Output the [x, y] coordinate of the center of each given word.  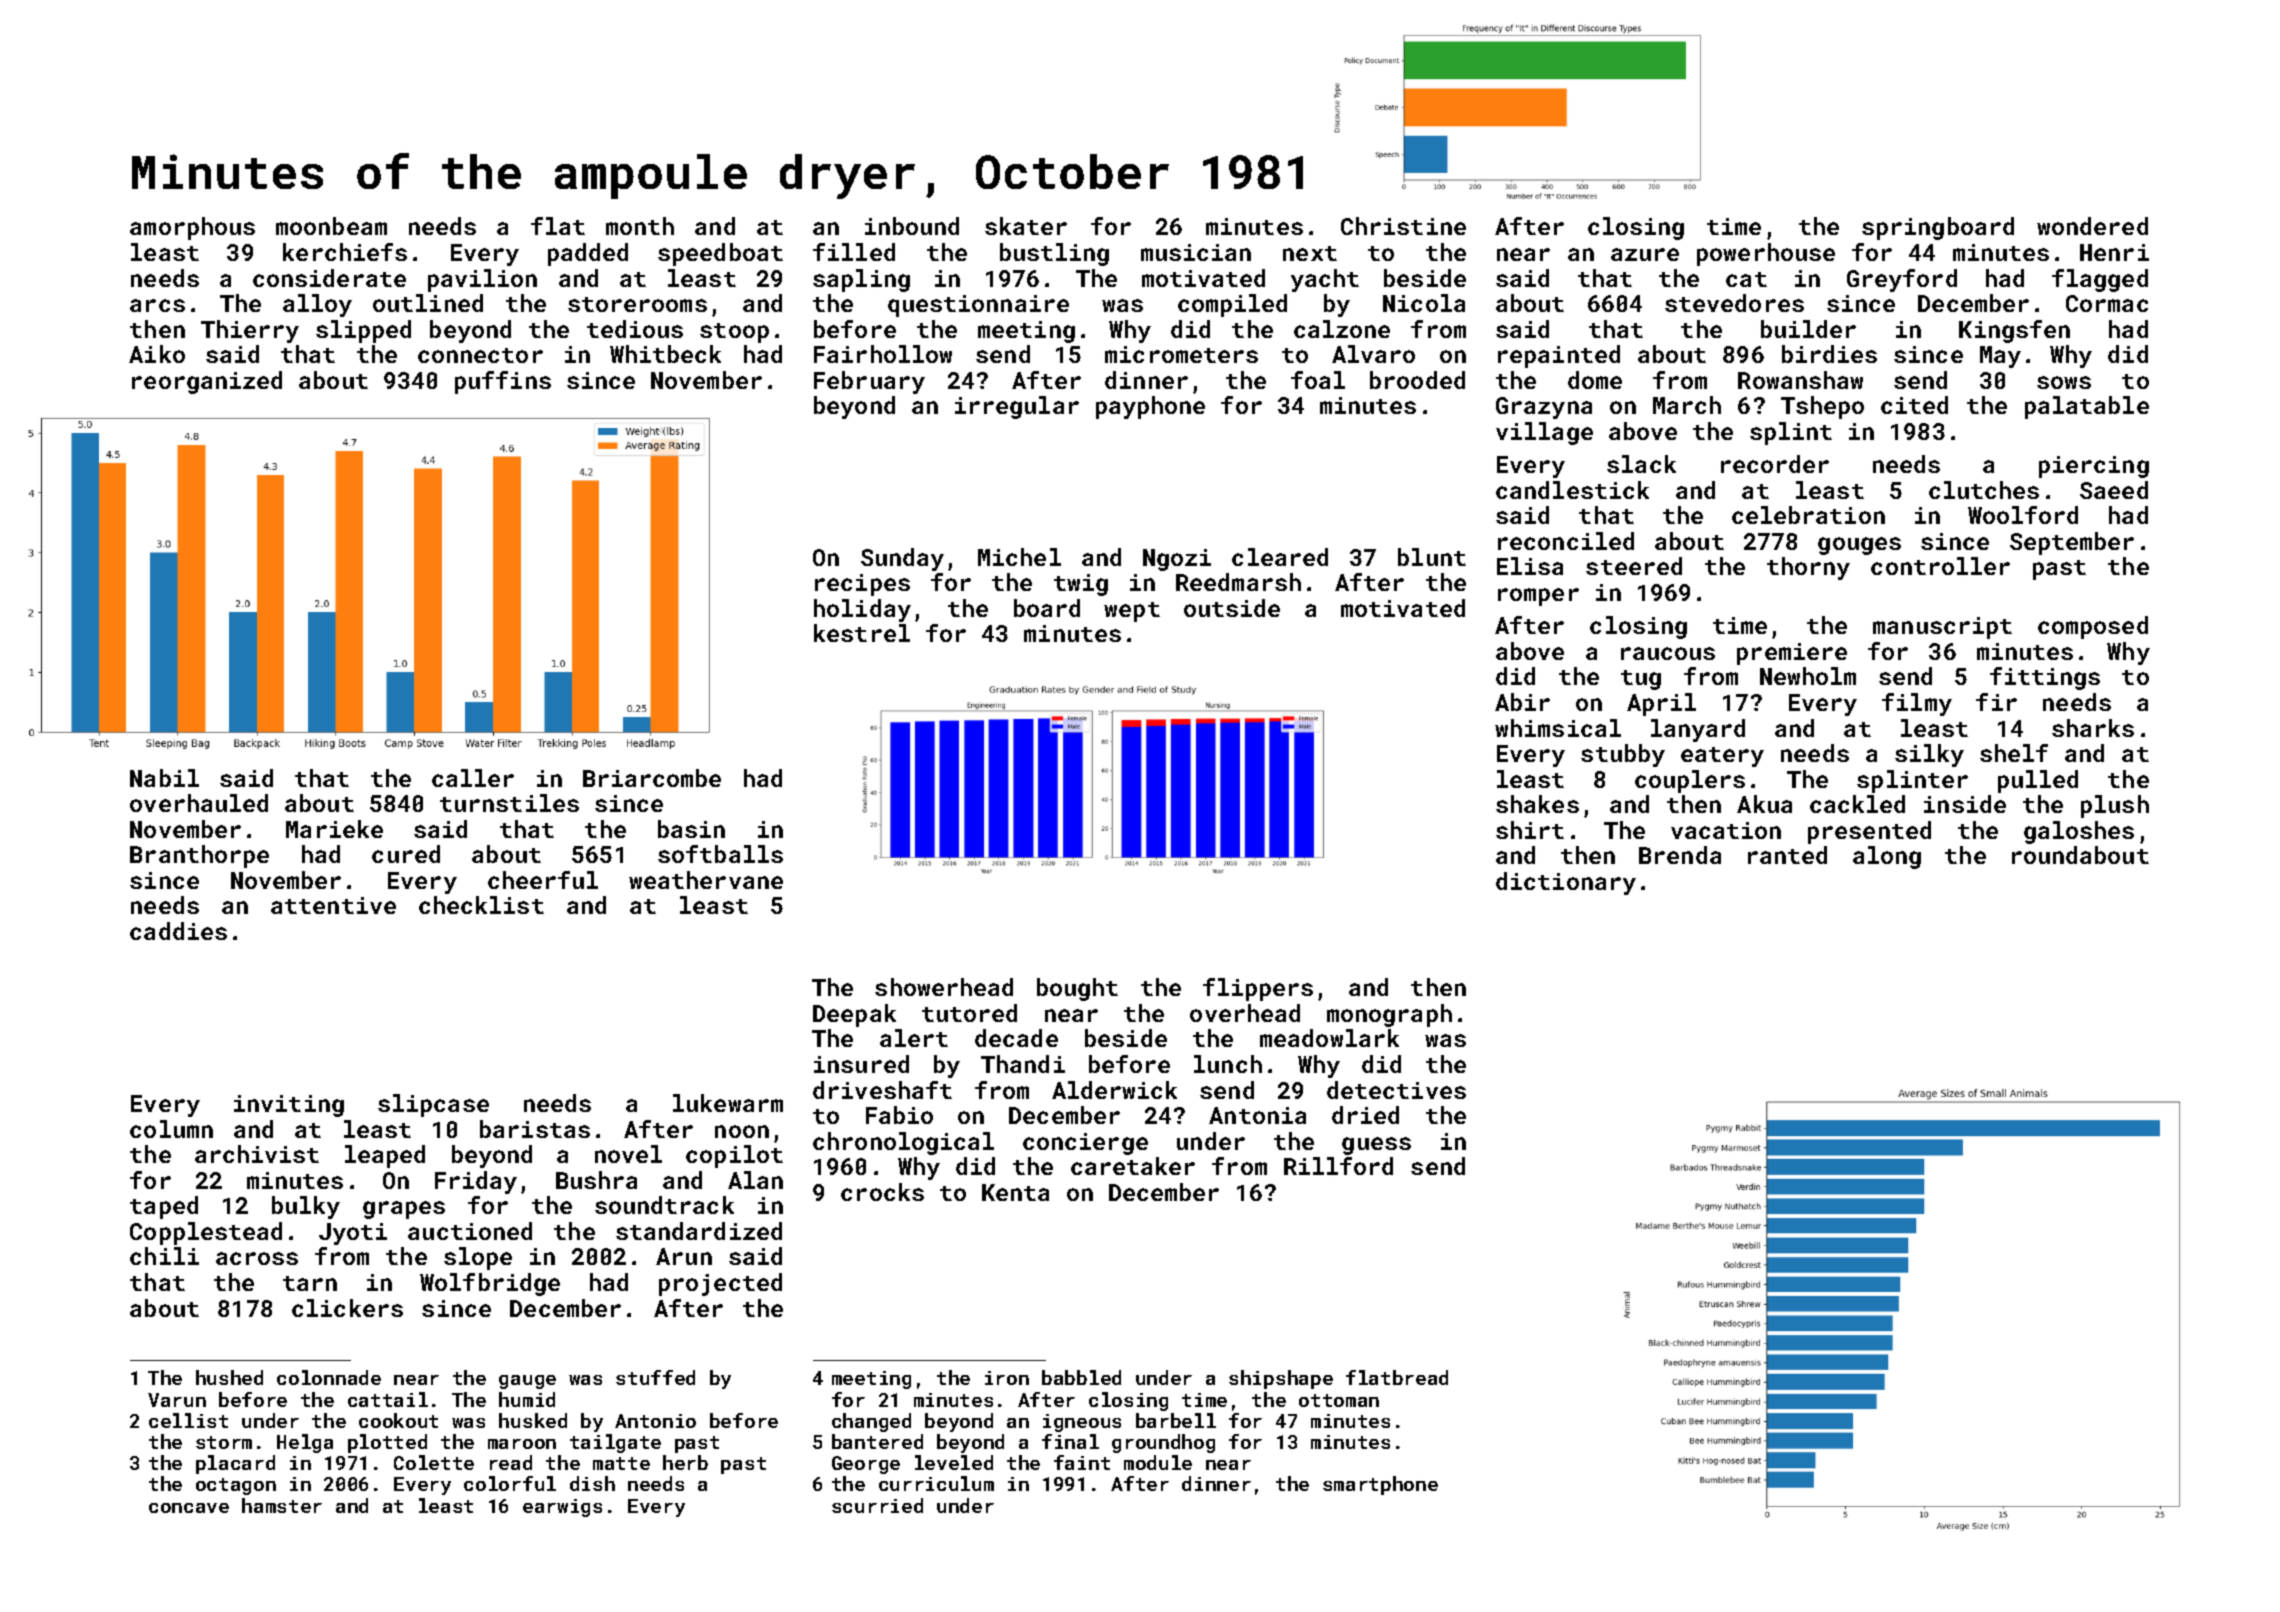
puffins [503, 382]
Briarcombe [652, 778]
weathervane [706, 880]
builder [1808, 329]
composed [2093, 627]
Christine [1403, 226]
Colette [434, 1462]
